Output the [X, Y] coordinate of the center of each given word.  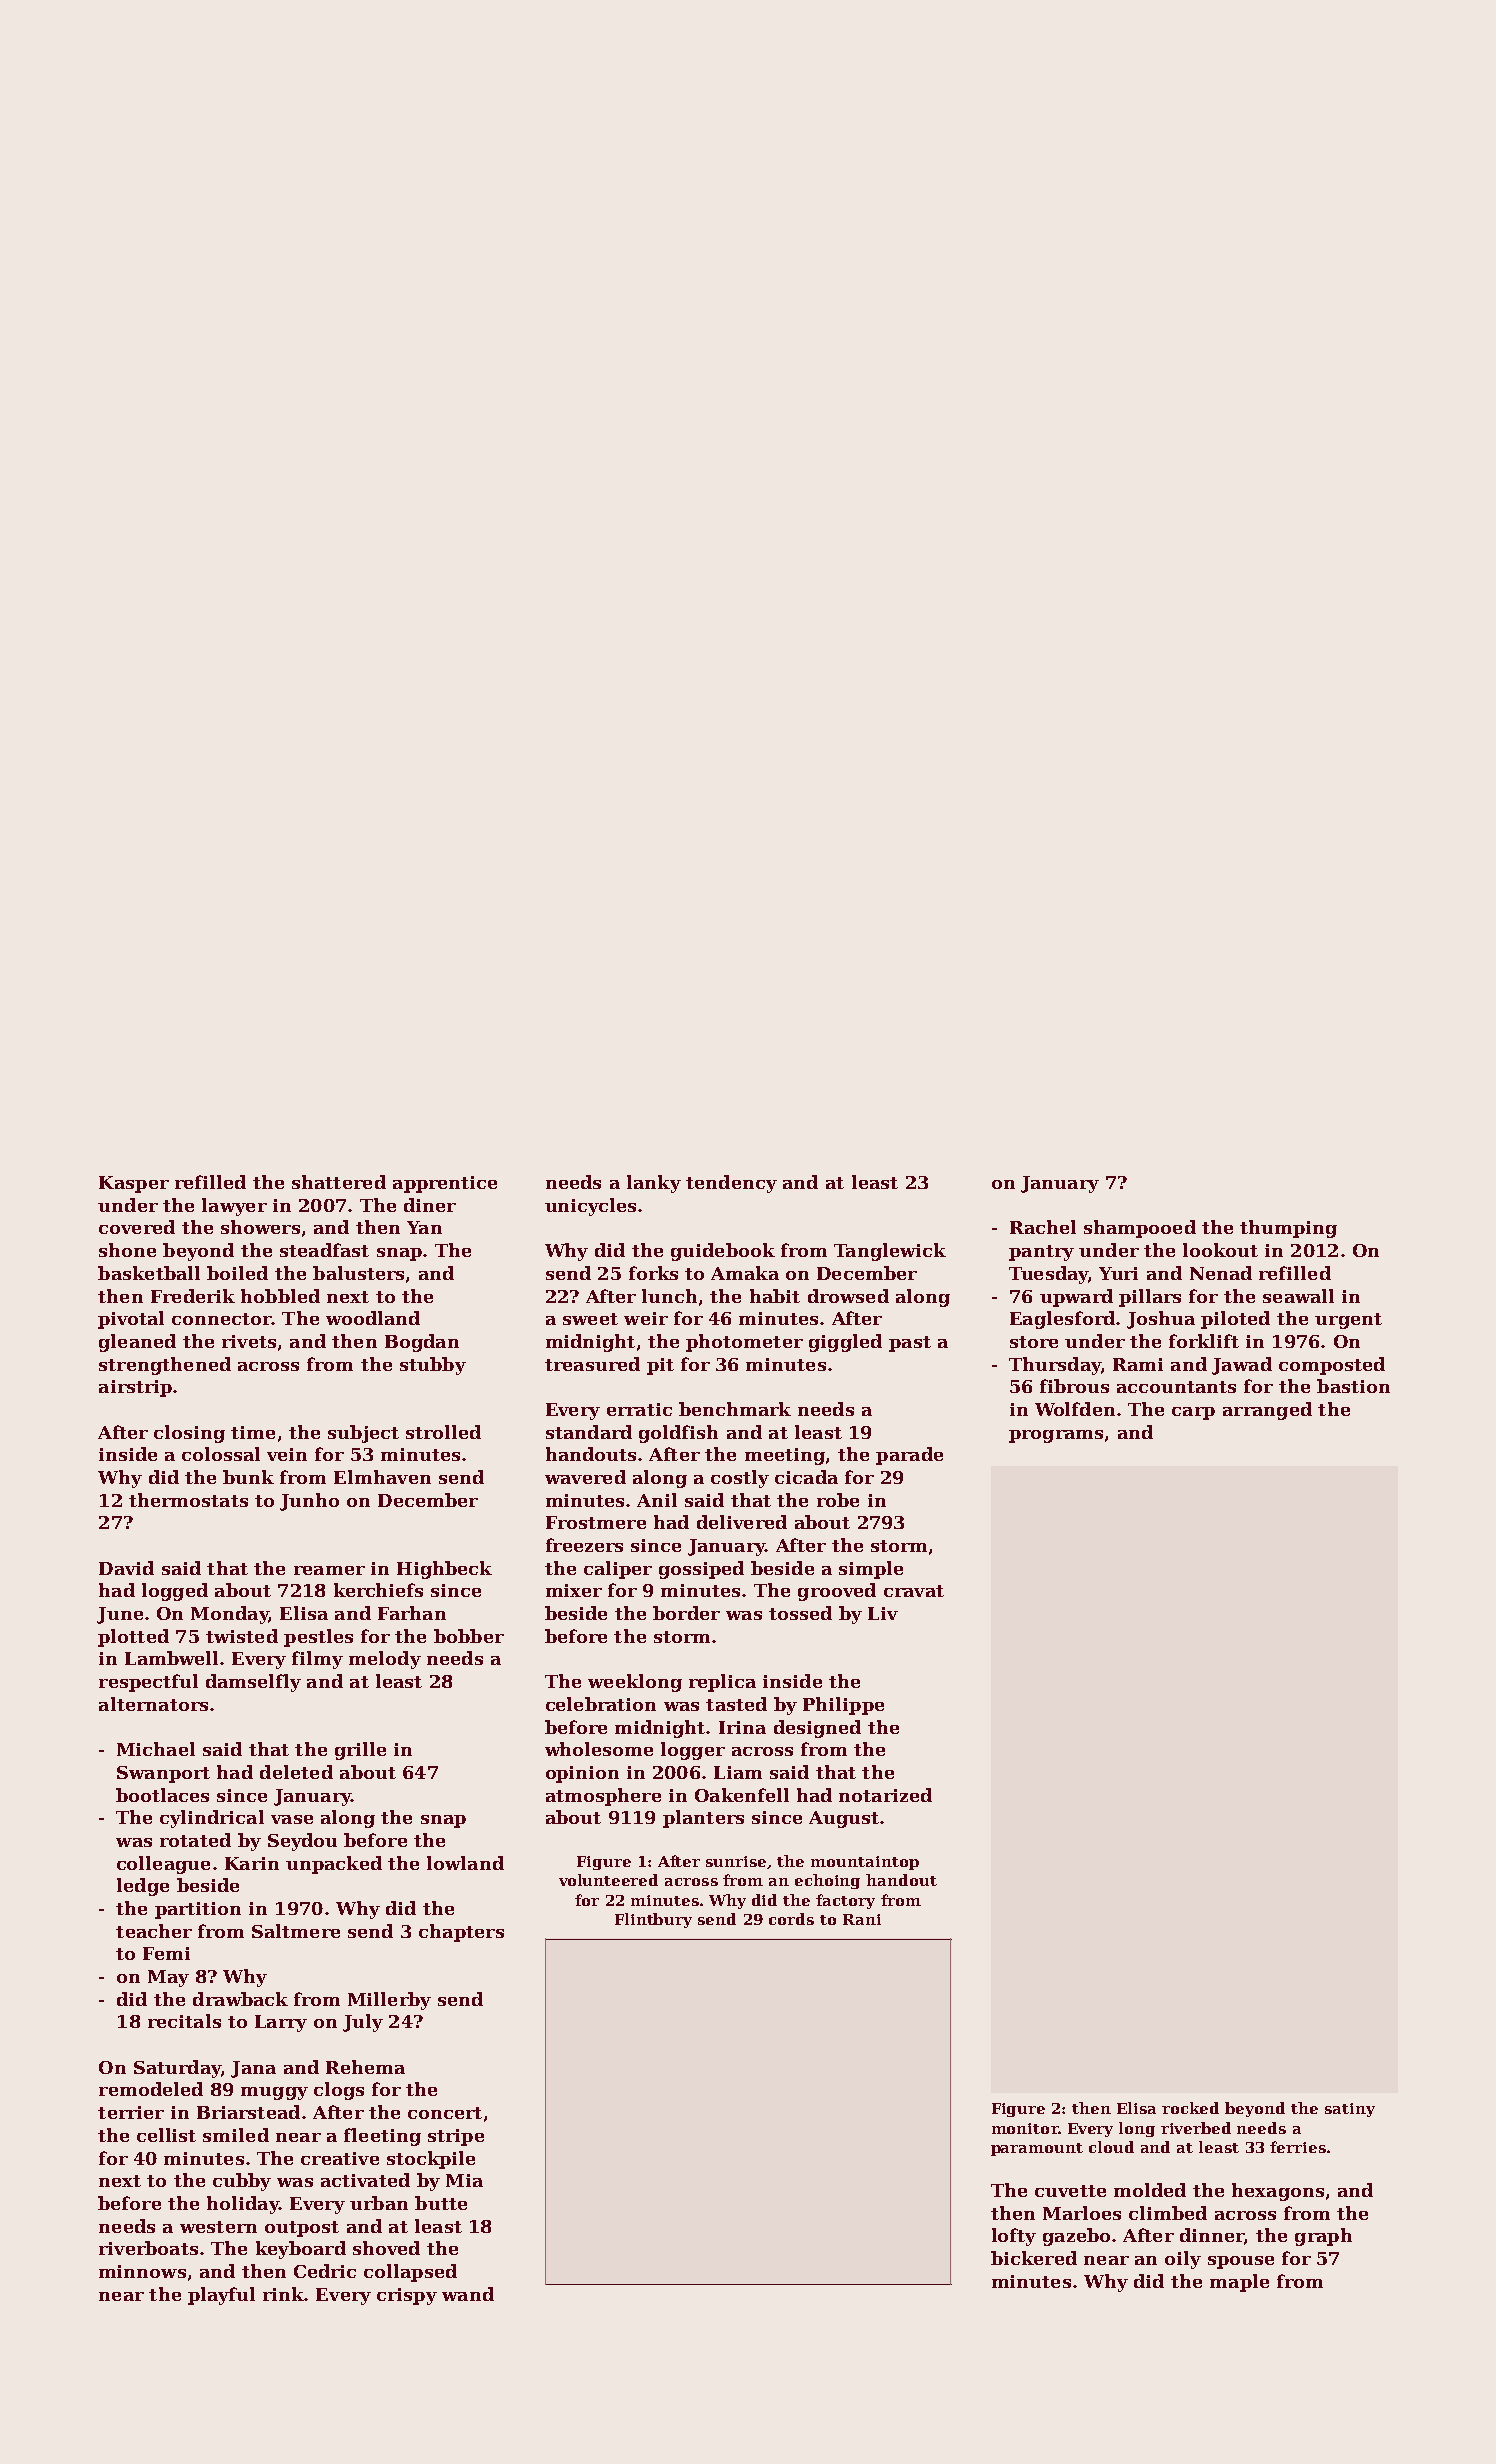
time [253, 1432]
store [1034, 1342]
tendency [731, 1184]
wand [468, 2294]
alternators [153, 1704]
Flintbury [653, 1920]
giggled [845, 1343]
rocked [1190, 2108]
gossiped [701, 1570]
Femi [166, 1953]
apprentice [445, 1184]
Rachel [1043, 1227]
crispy [407, 2296]
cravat [914, 1591]
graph [1323, 2237]
